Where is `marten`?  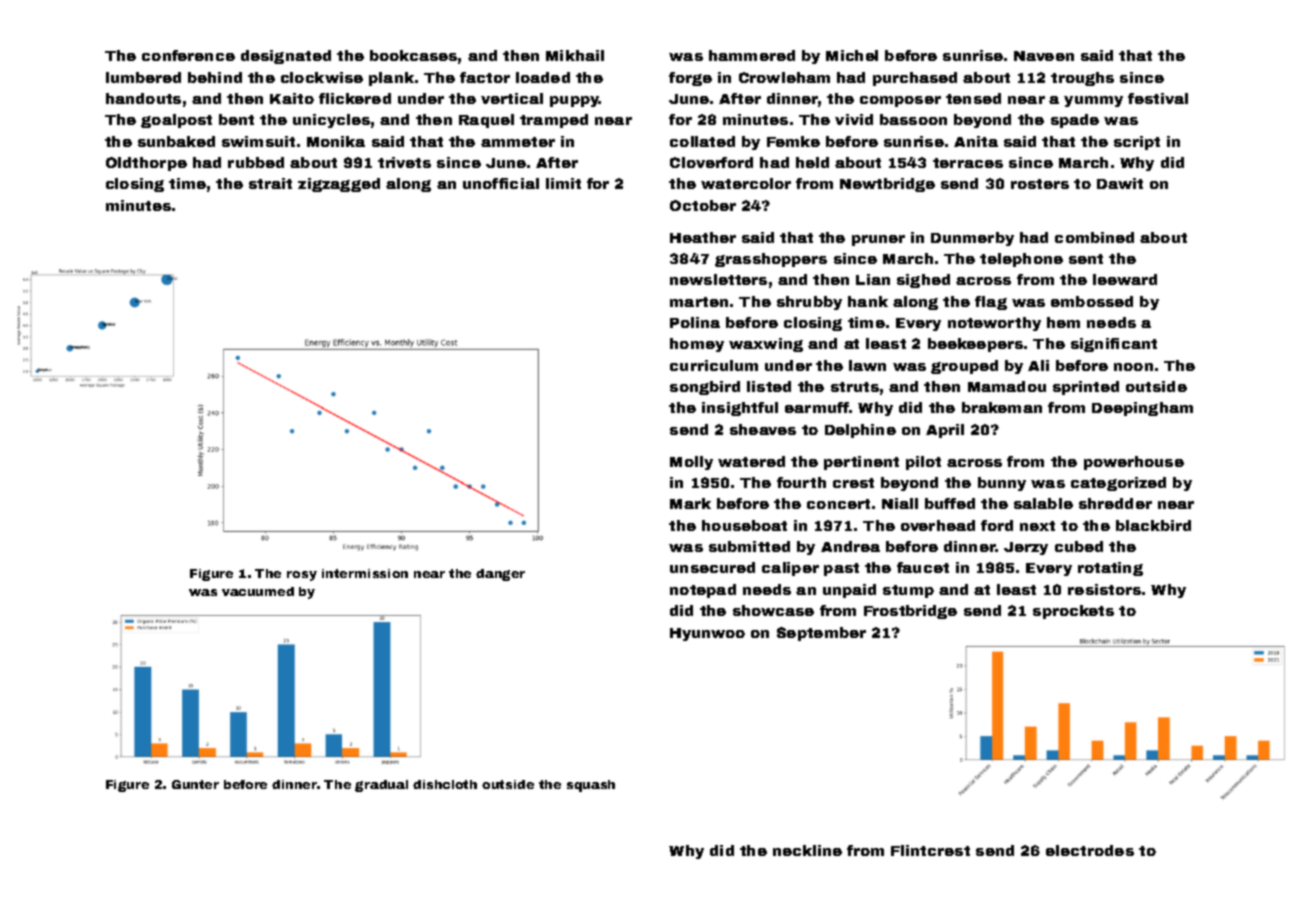 marten is located at coordinates (699, 302).
